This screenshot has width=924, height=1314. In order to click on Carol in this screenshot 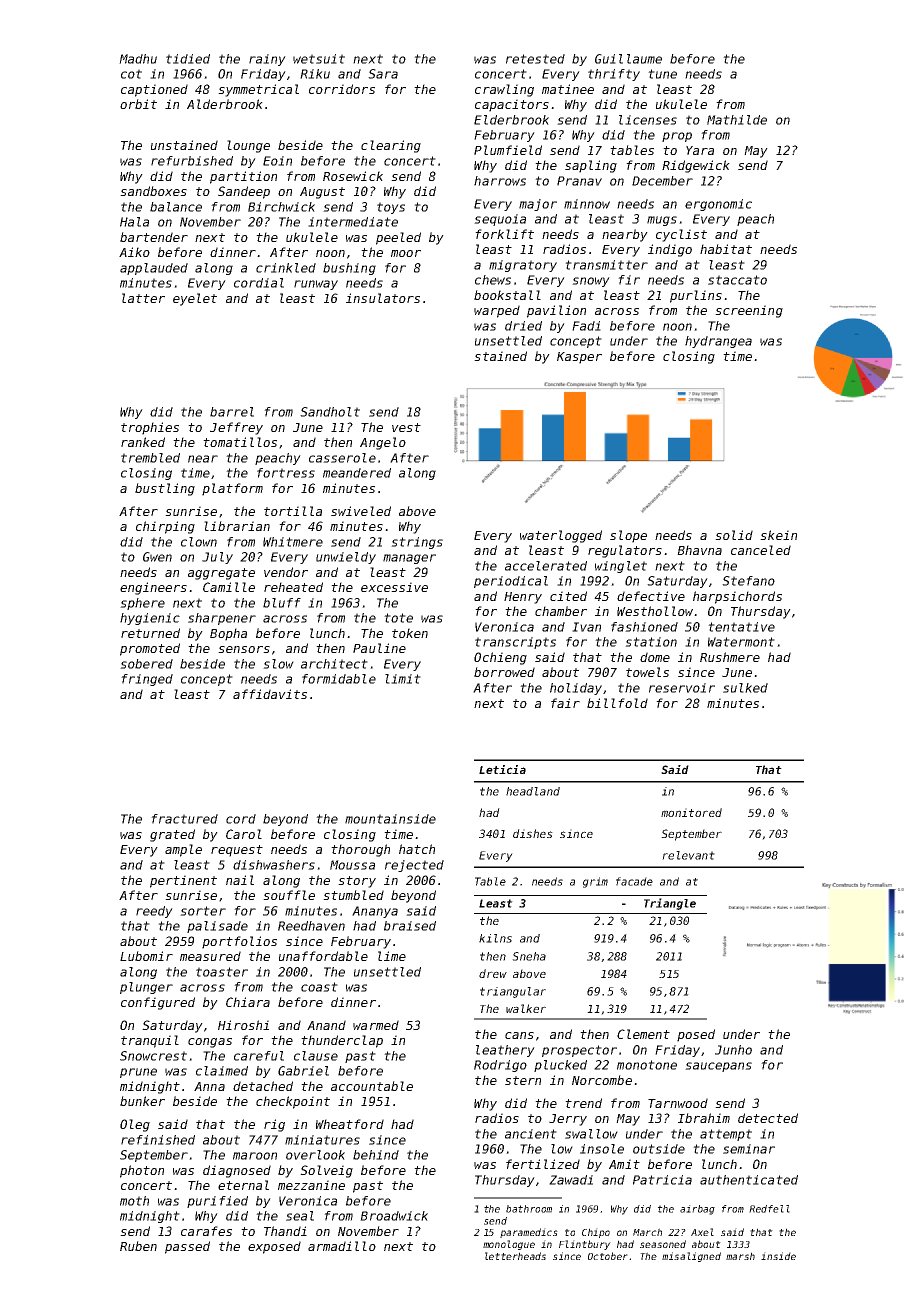, I will do `click(244, 834)`.
